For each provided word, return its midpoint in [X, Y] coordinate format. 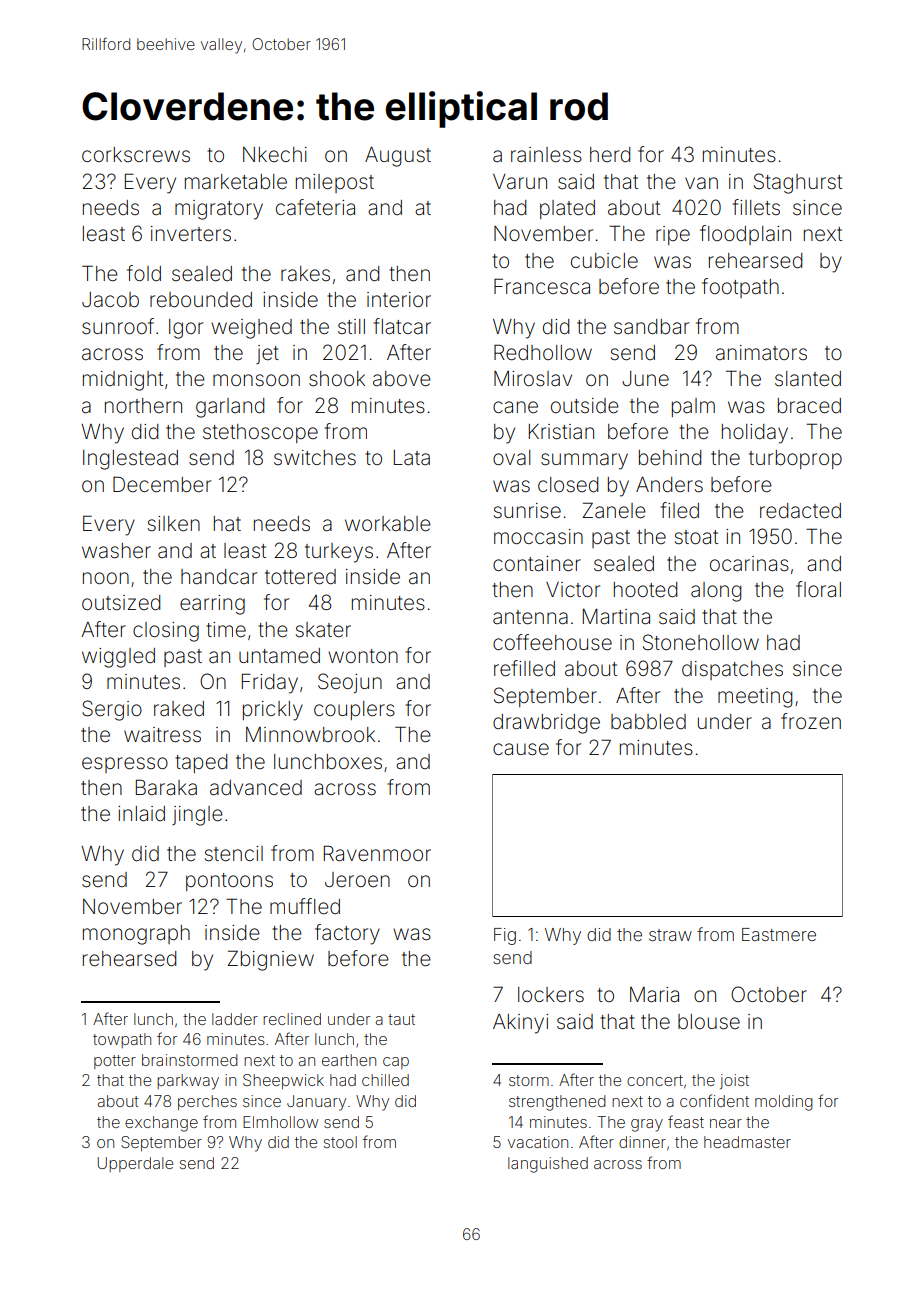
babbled [648, 721]
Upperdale [135, 1164]
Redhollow [543, 352]
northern [143, 405]
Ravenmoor [377, 853]
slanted [808, 379]
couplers [354, 710]
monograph [136, 935]
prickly [273, 711]
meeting [755, 698]
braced [809, 406]
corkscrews [136, 154]
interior [399, 300]
